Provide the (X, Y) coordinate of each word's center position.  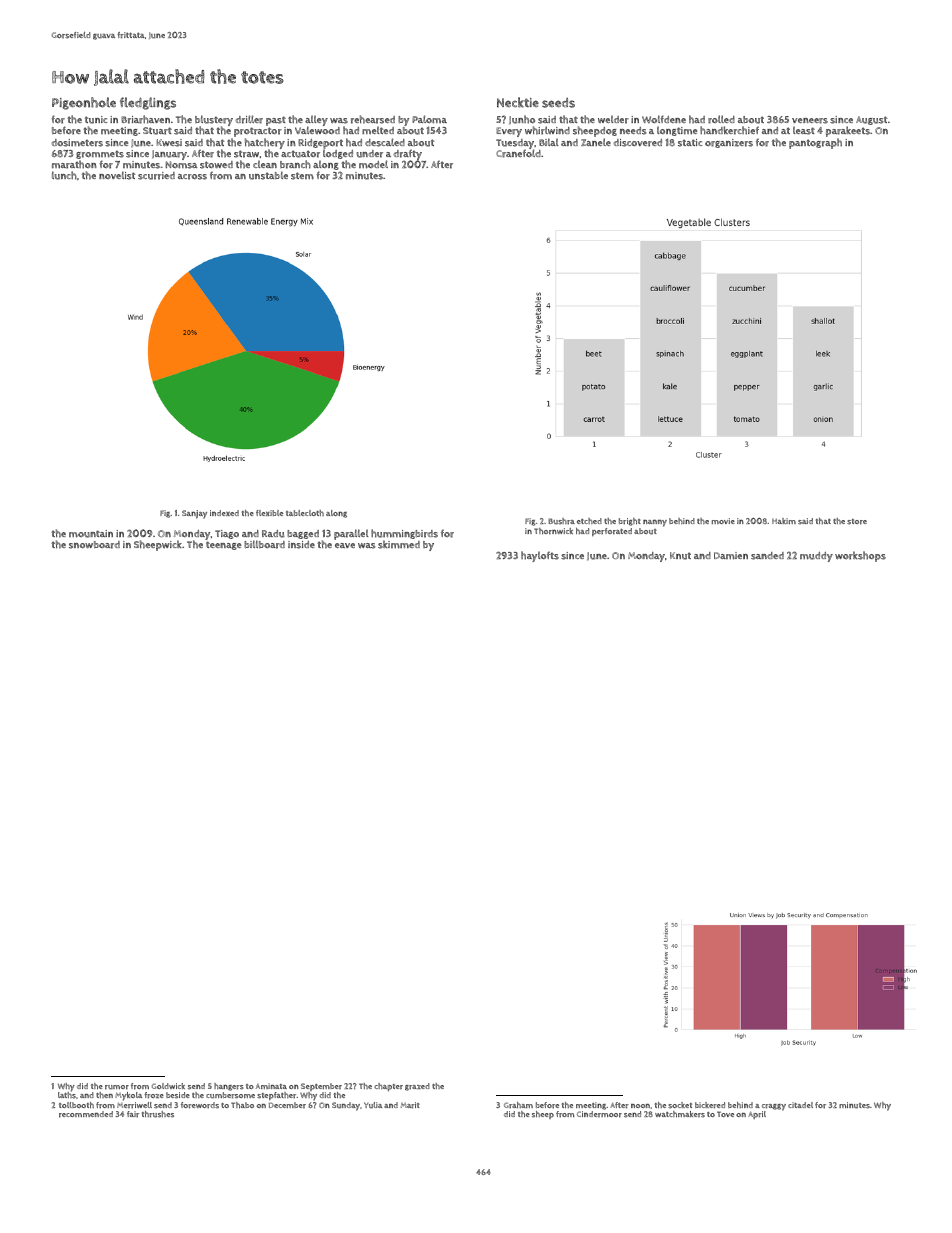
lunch (64, 175)
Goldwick (168, 1086)
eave (345, 545)
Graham (518, 1105)
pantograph (815, 143)
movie (723, 521)
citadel (800, 1105)
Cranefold (518, 154)
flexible (269, 513)
